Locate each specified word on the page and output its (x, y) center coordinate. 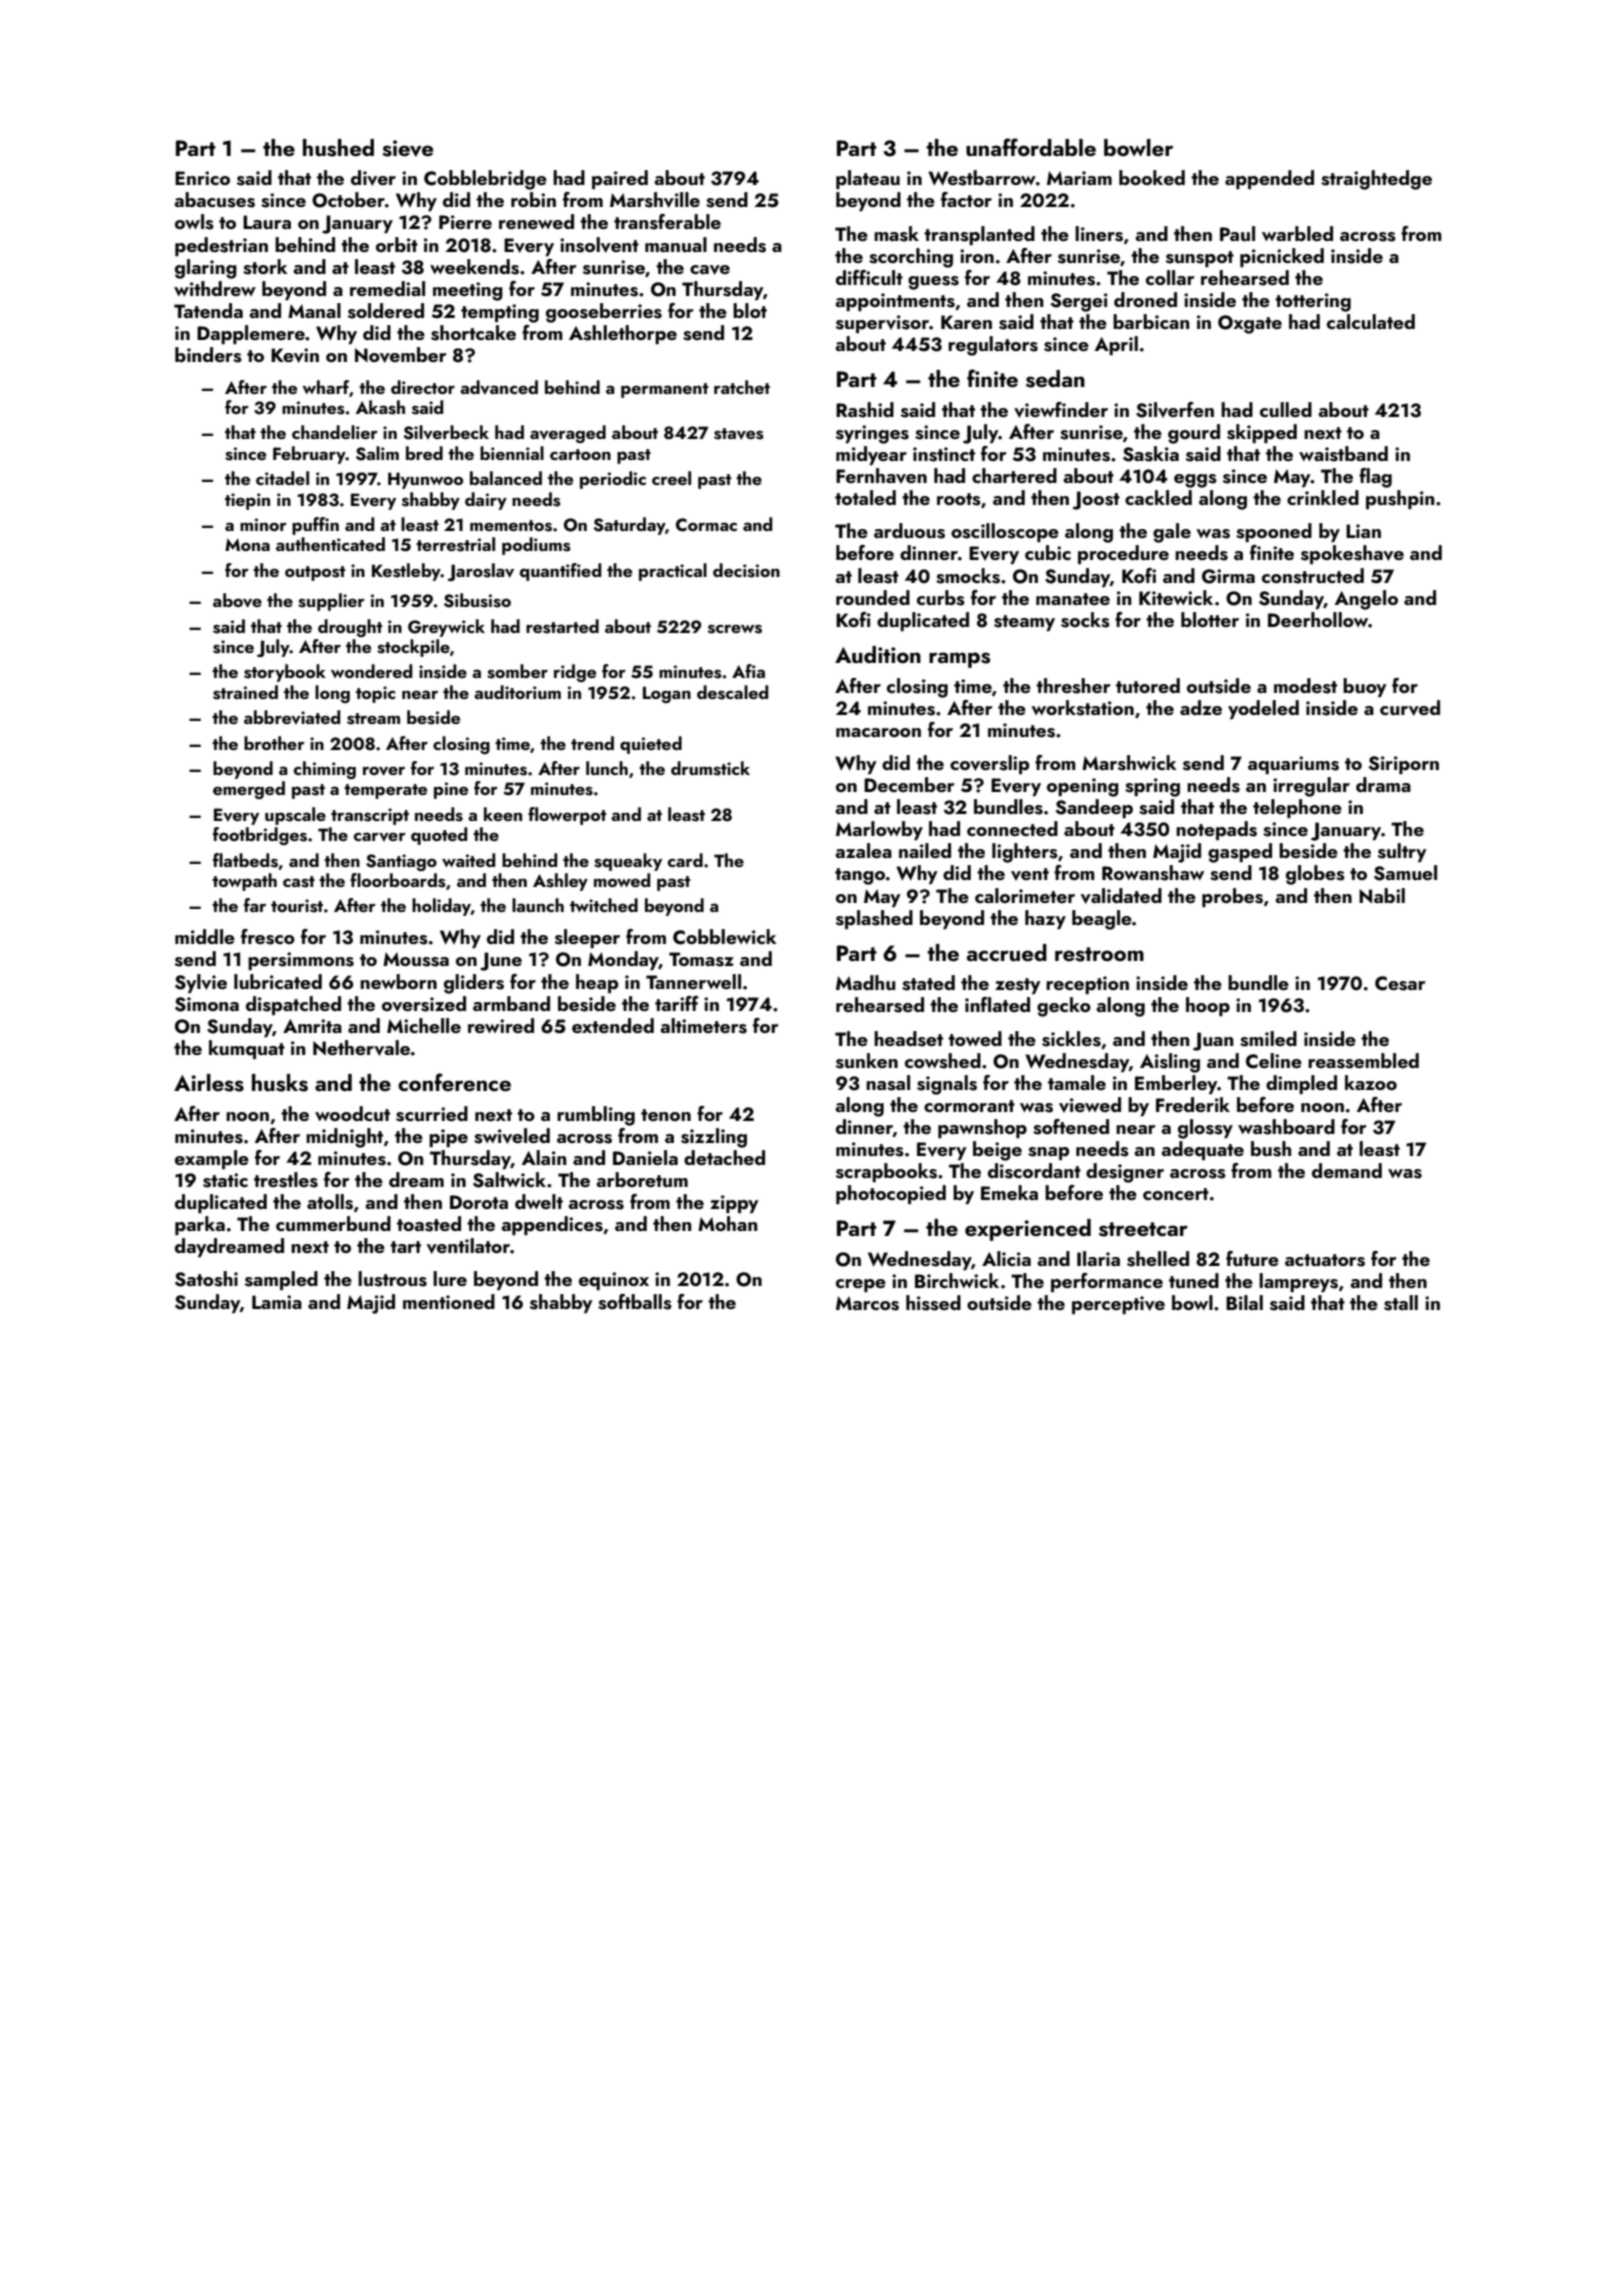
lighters (1025, 853)
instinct (944, 454)
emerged (249, 790)
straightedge (1376, 180)
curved (1410, 708)
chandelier (335, 432)
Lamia (277, 1302)
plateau (868, 179)
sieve (407, 148)
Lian (1363, 531)
